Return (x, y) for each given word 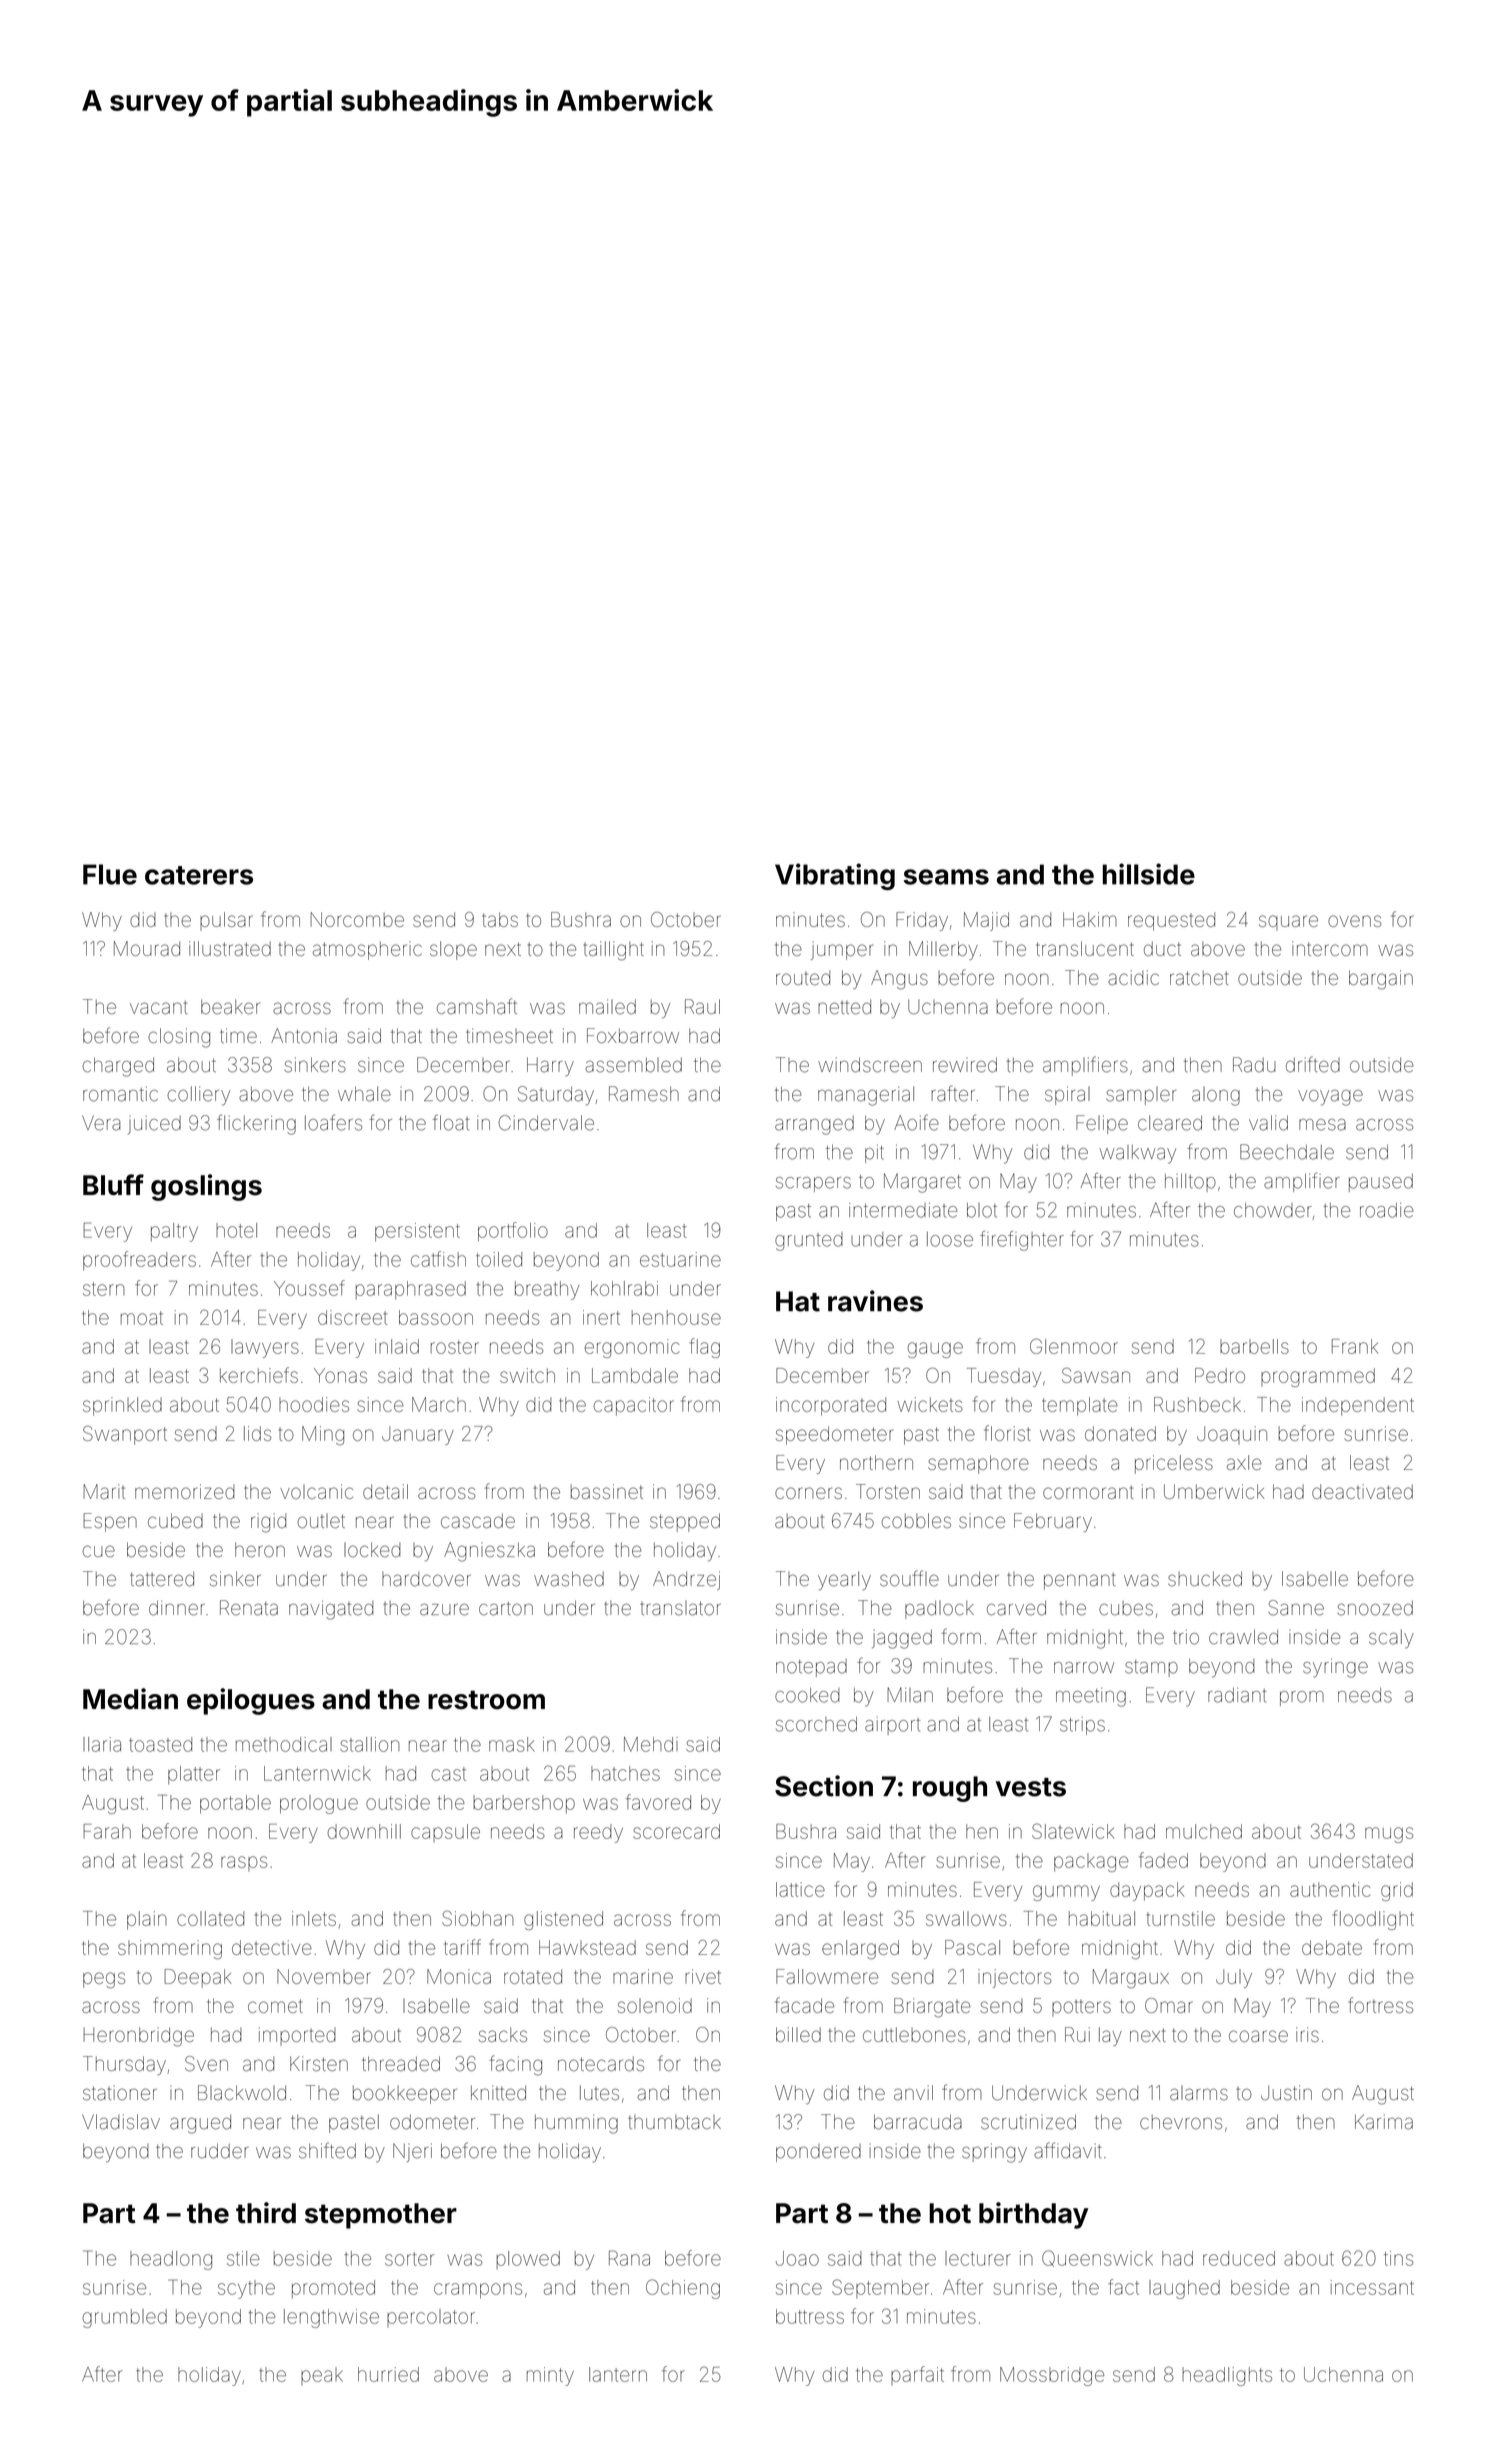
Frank (1355, 1346)
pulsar (226, 921)
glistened (563, 1920)
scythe (246, 2289)
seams (946, 877)
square (1288, 923)
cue (99, 1551)
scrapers (813, 1184)
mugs (1389, 1835)
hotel (236, 1230)
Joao (797, 2258)
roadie (1387, 1210)
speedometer (835, 1435)
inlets (314, 1918)
